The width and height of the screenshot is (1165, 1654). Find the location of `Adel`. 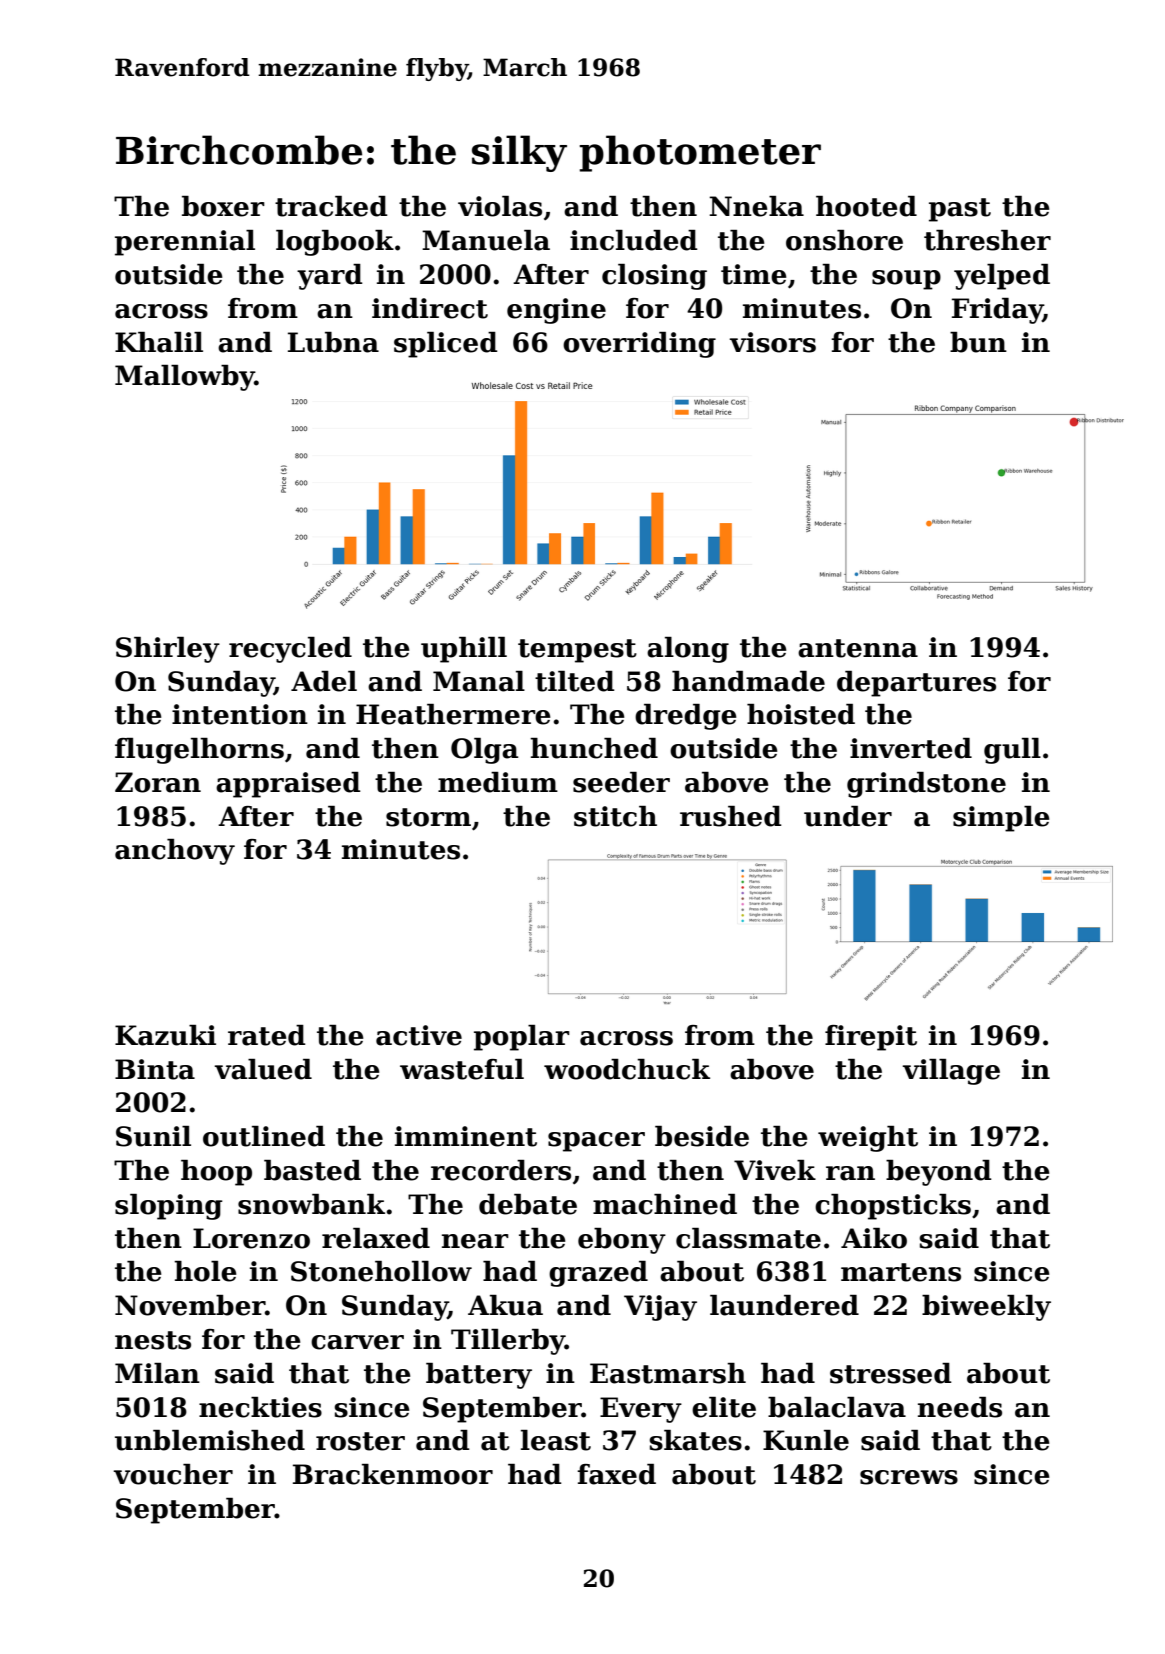

Adel is located at coordinates (324, 681).
